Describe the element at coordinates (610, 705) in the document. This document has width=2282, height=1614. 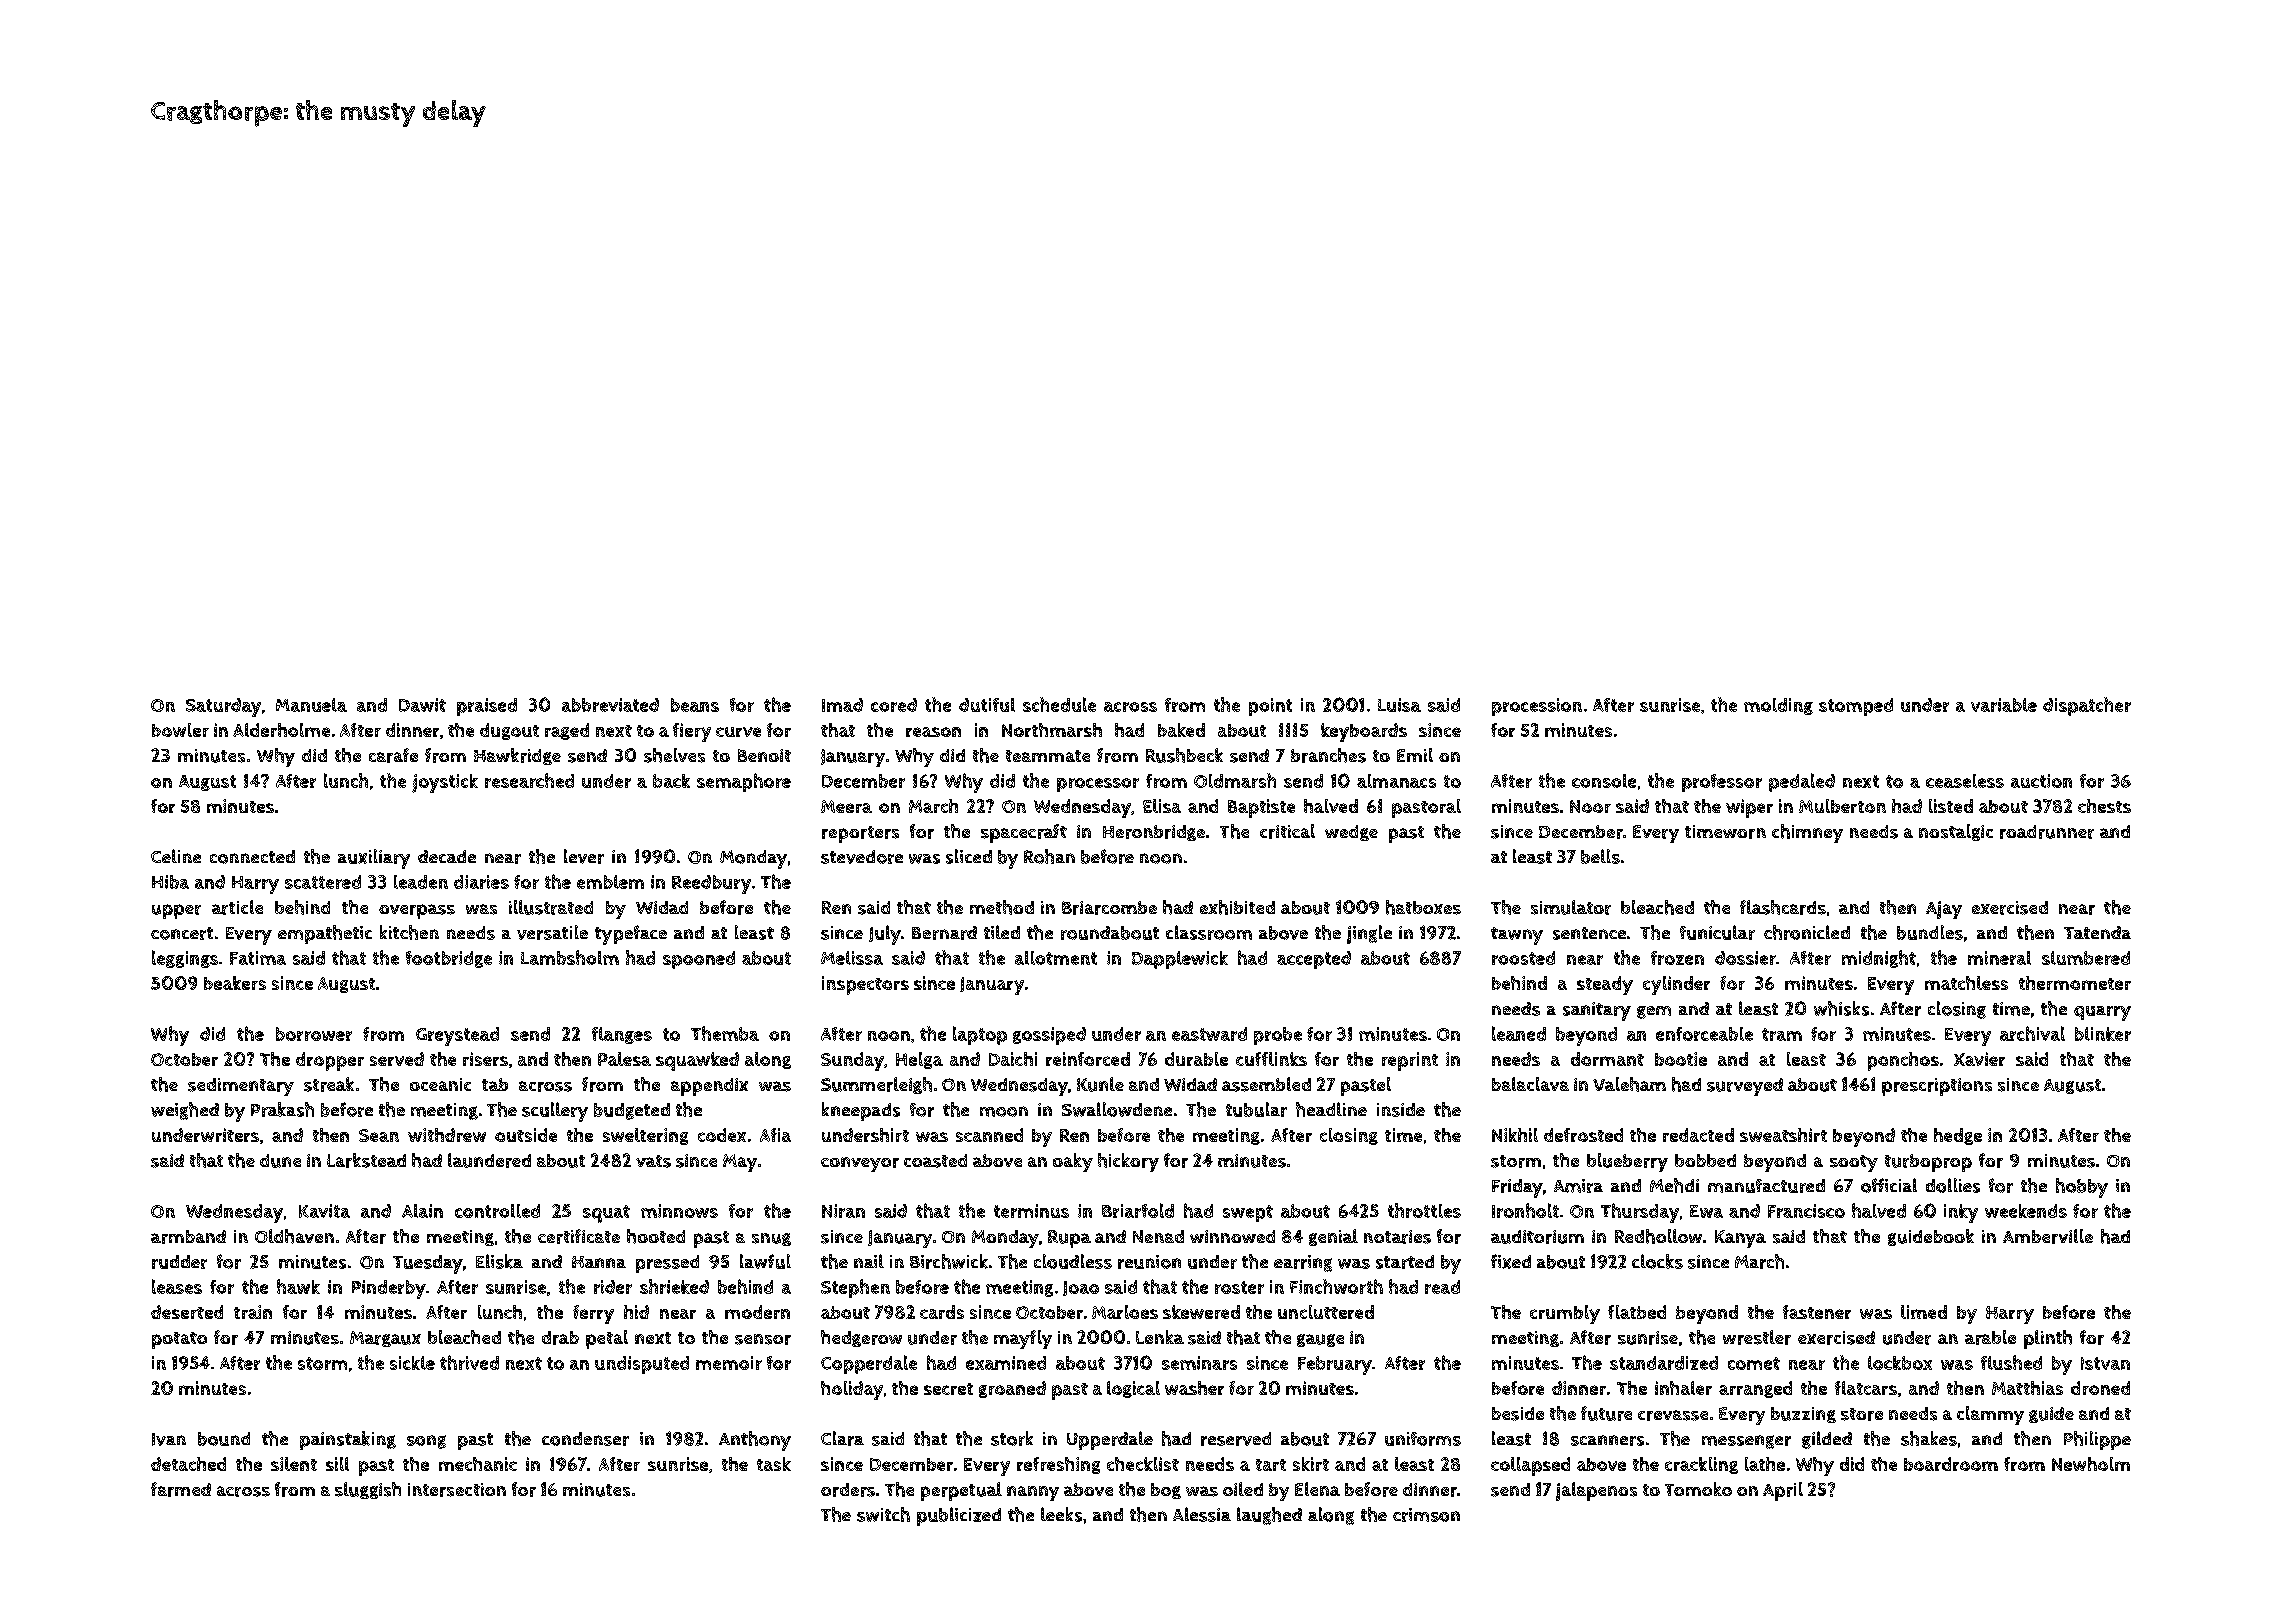
I see `abbreviated` at that location.
